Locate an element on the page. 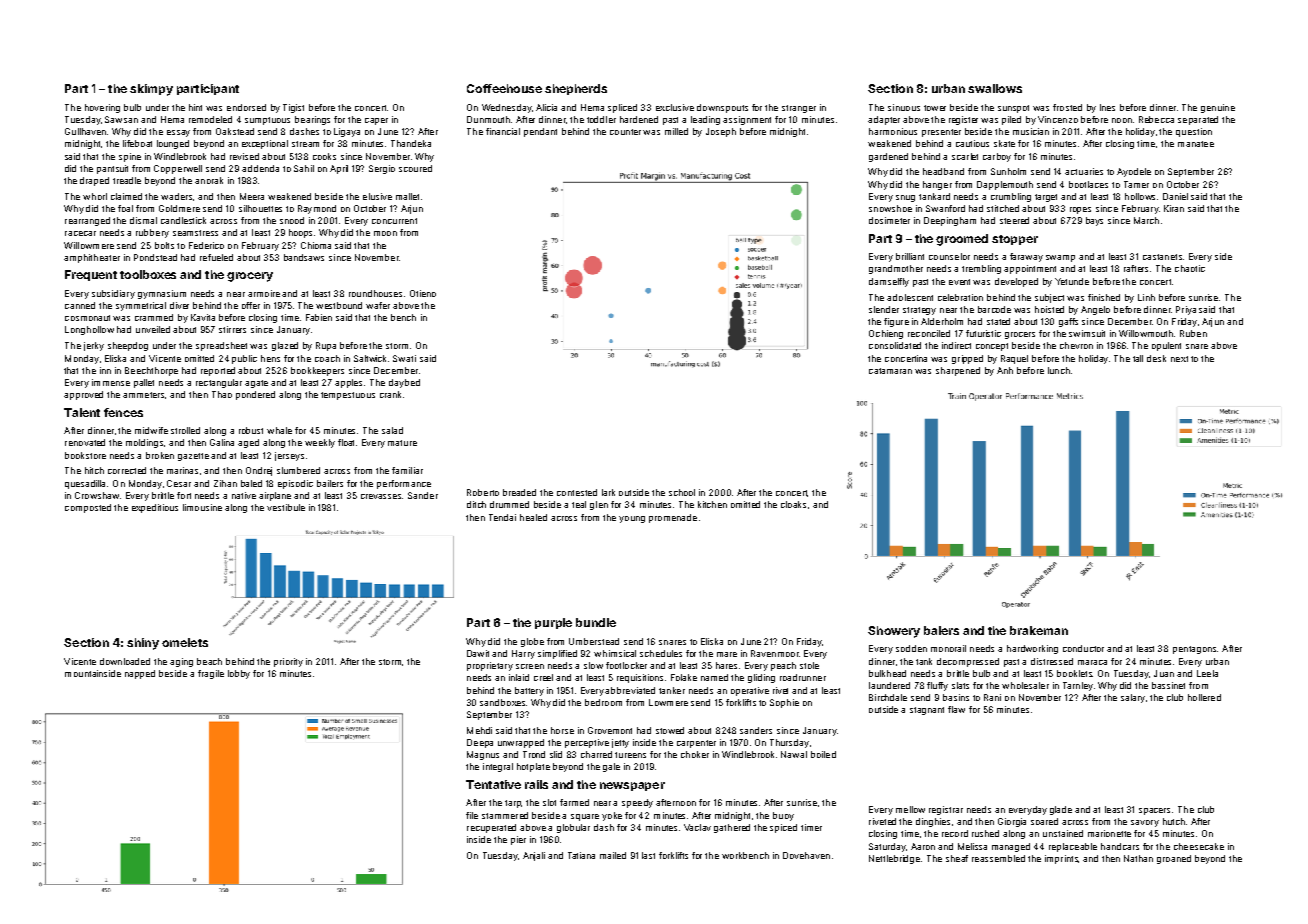 The image size is (1308, 924). mallet is located at coordinates (407, 196).
